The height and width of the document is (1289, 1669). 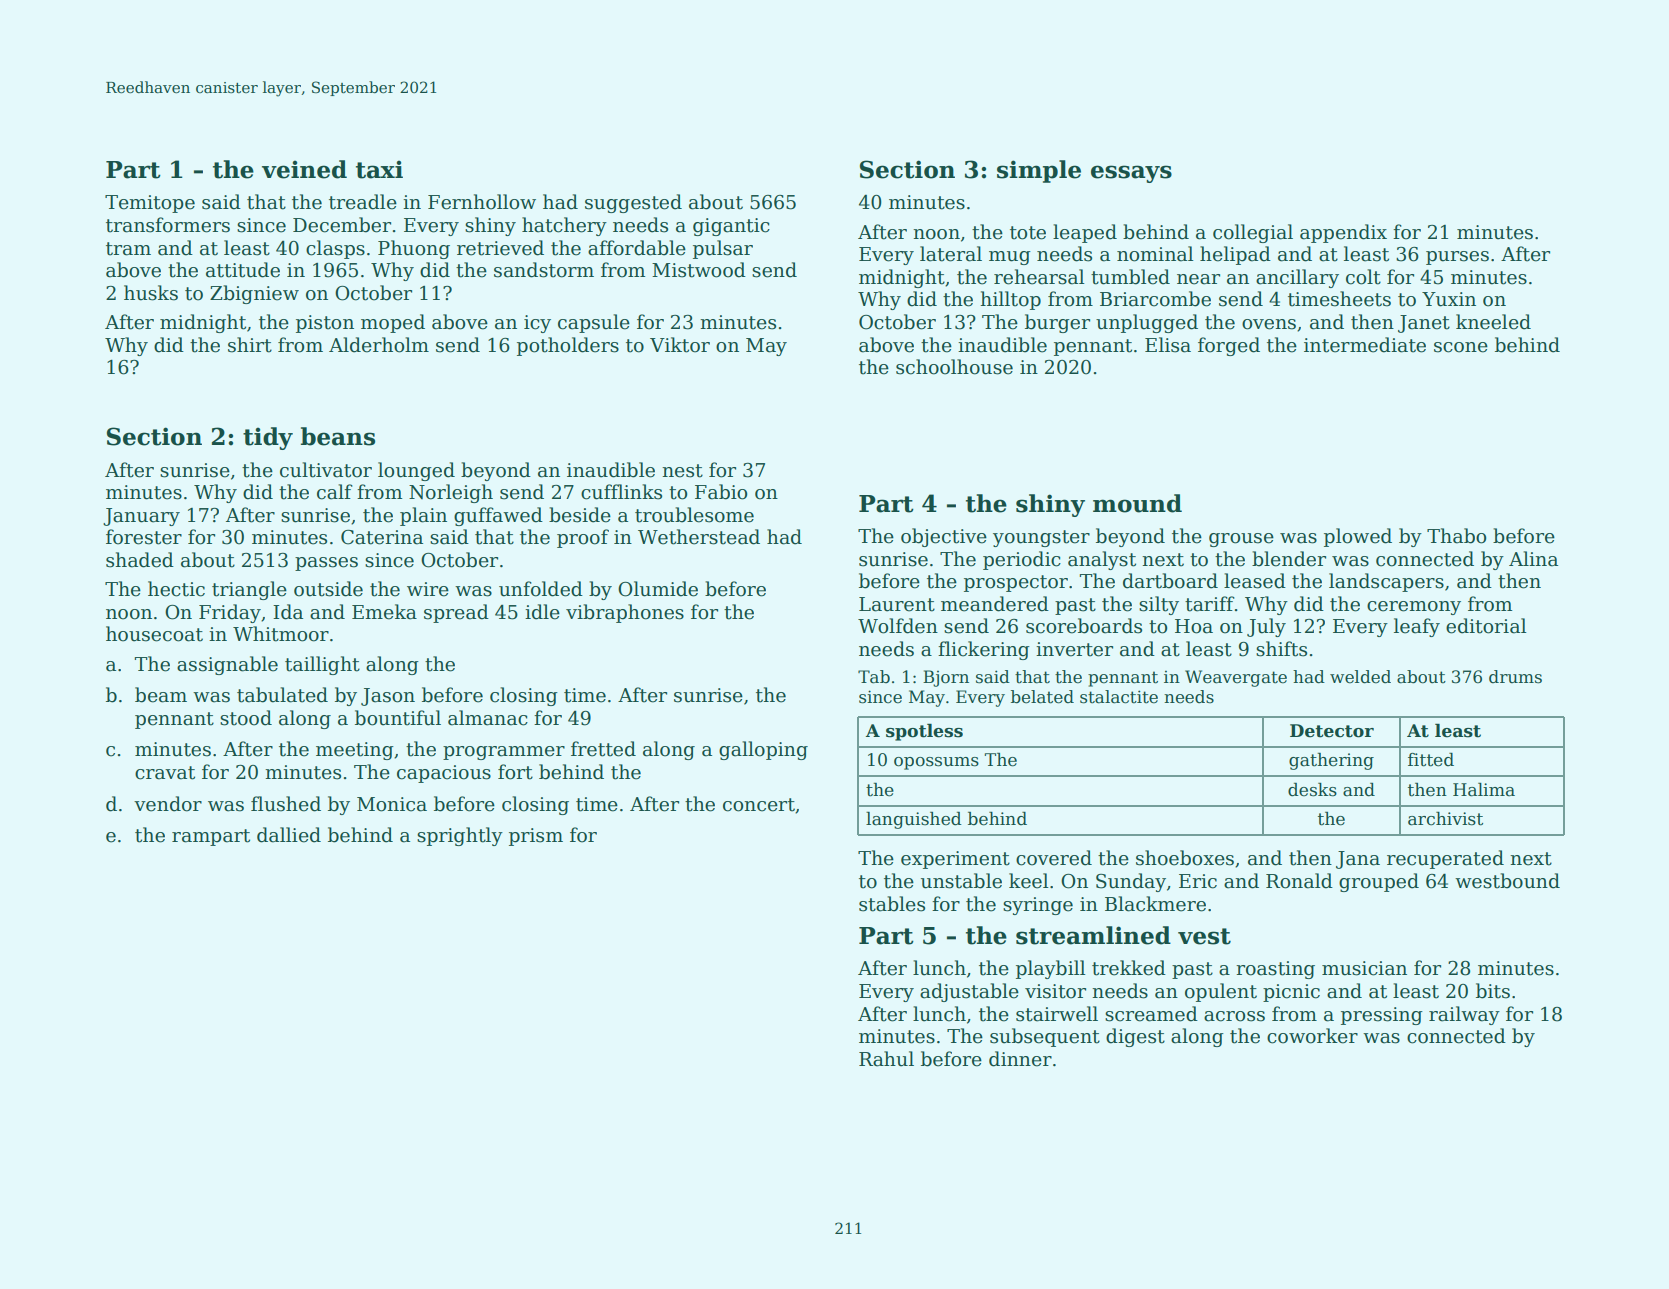 What do you see at coordinates (144, 537) in the document?
I see `forester` at bounding box center [144, 537].
